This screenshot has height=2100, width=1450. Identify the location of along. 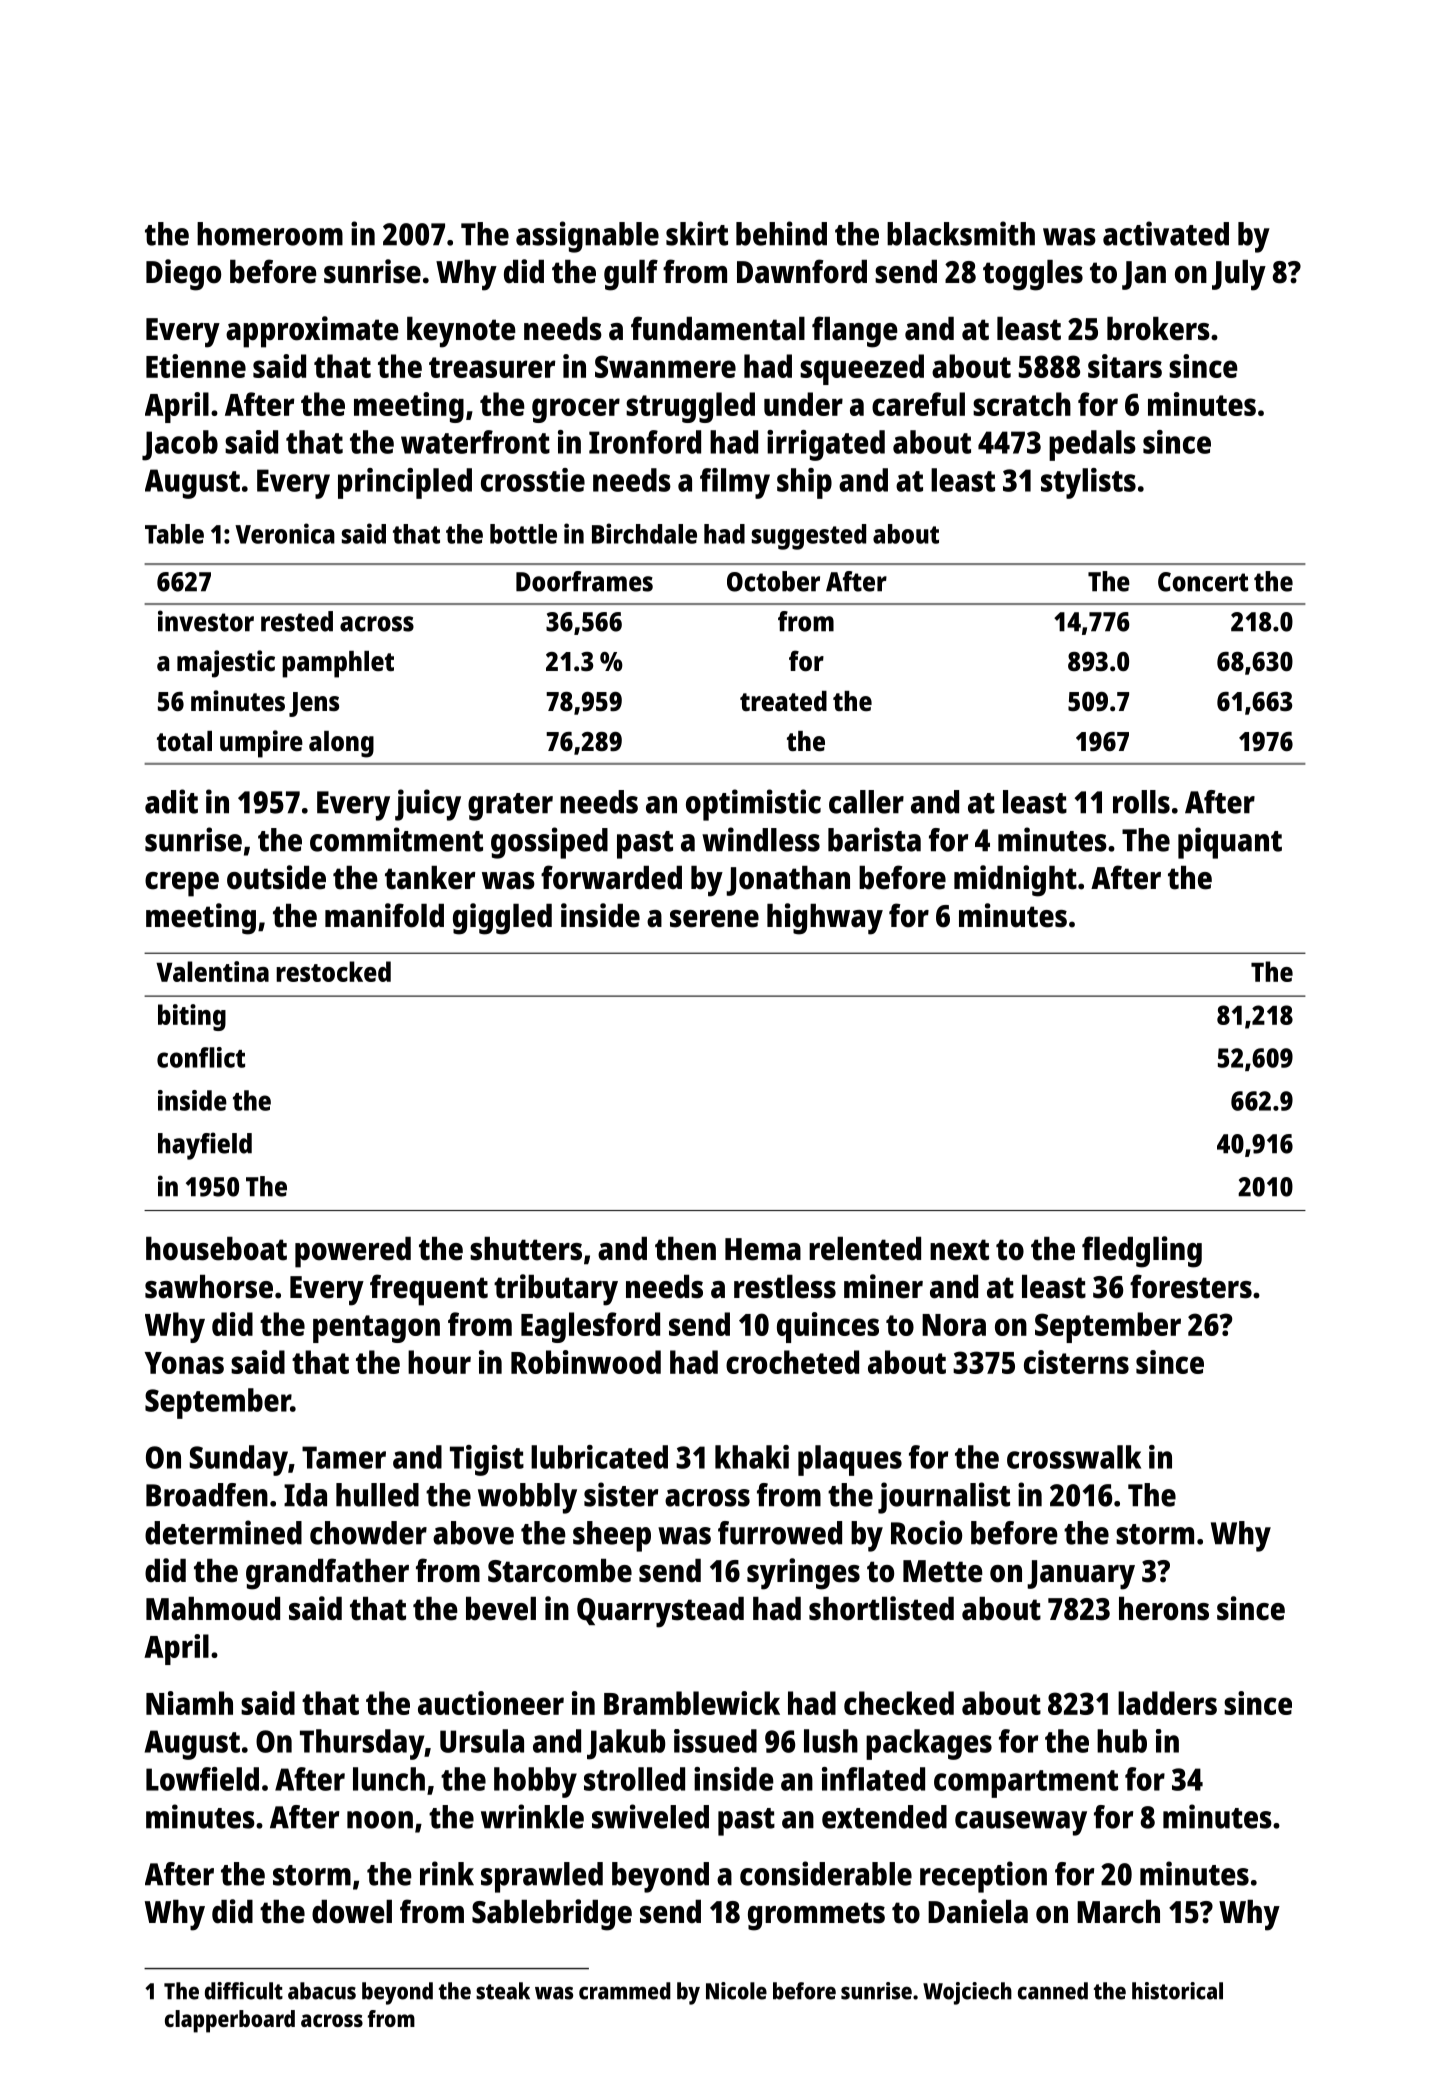
(341, 744).
